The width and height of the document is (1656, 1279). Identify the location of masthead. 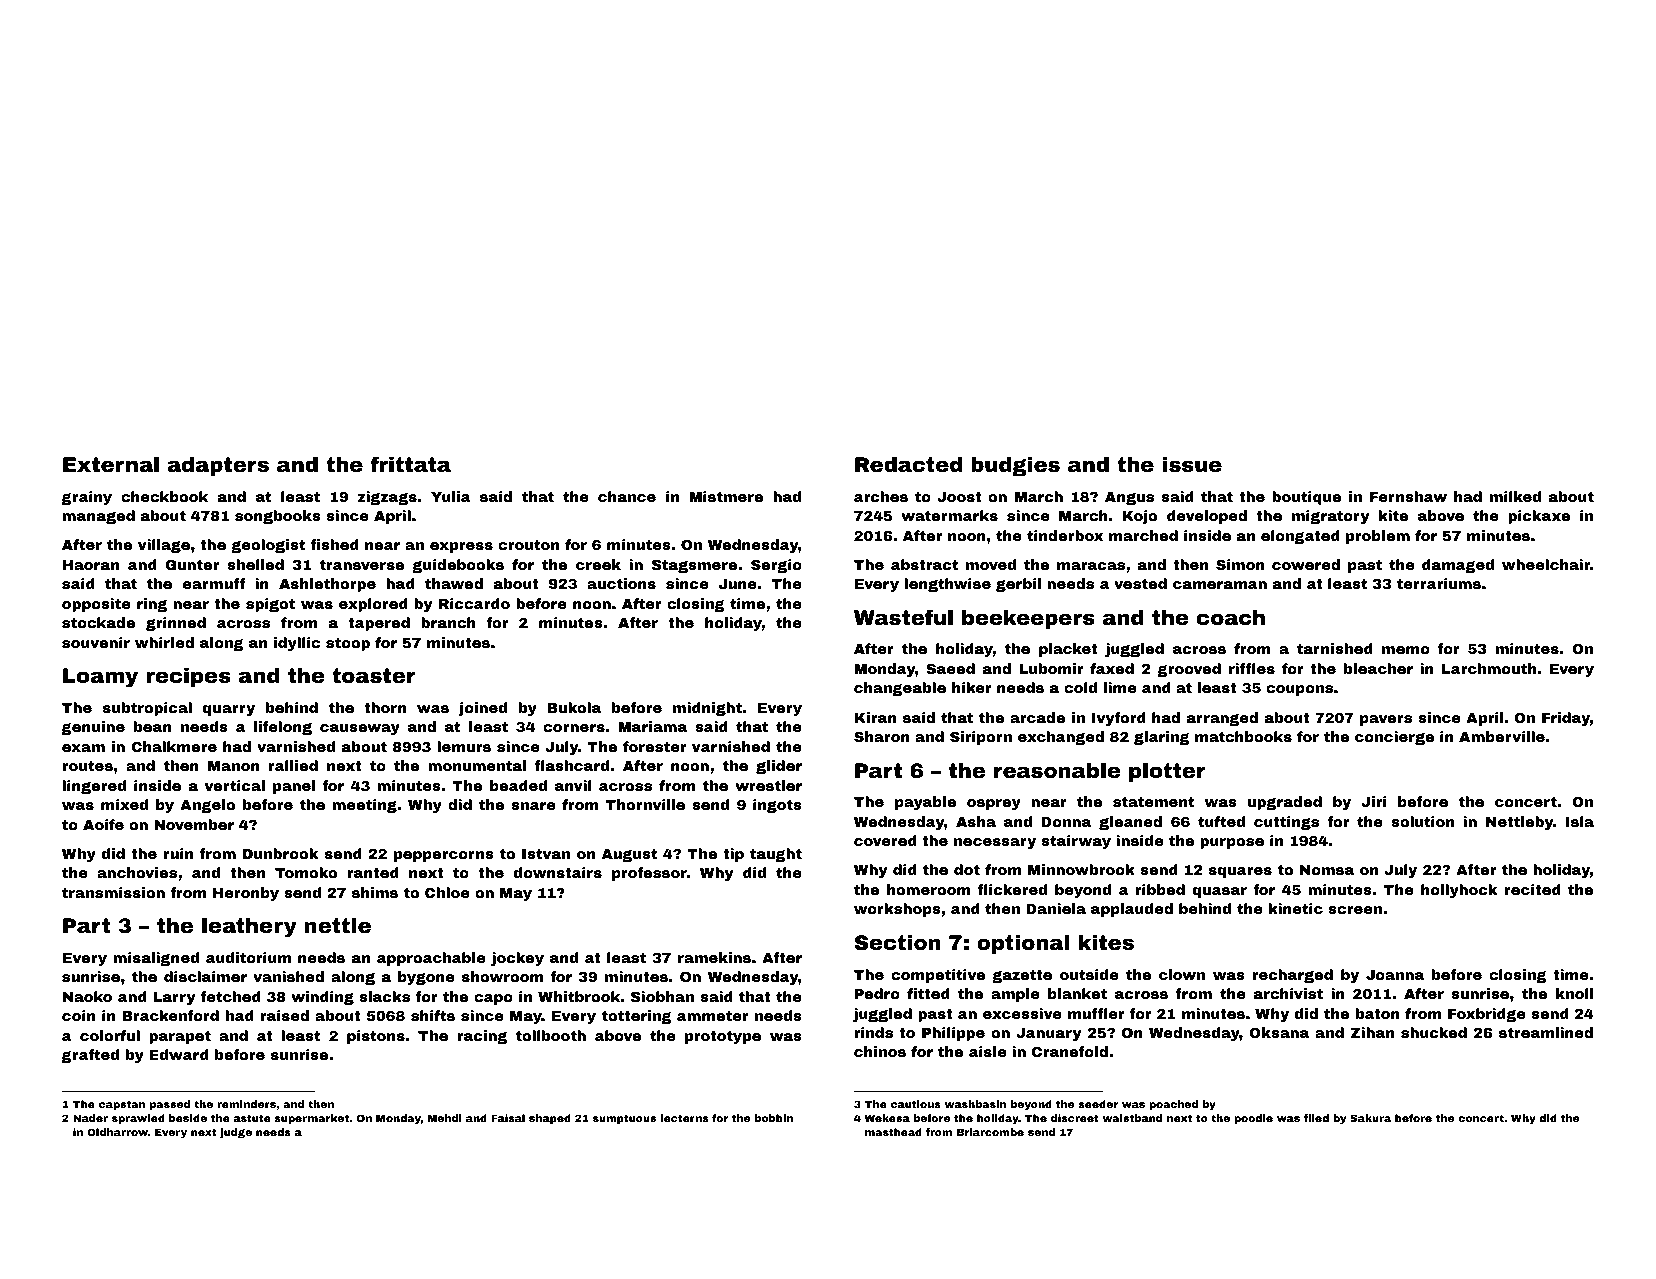
(893, 1132).
